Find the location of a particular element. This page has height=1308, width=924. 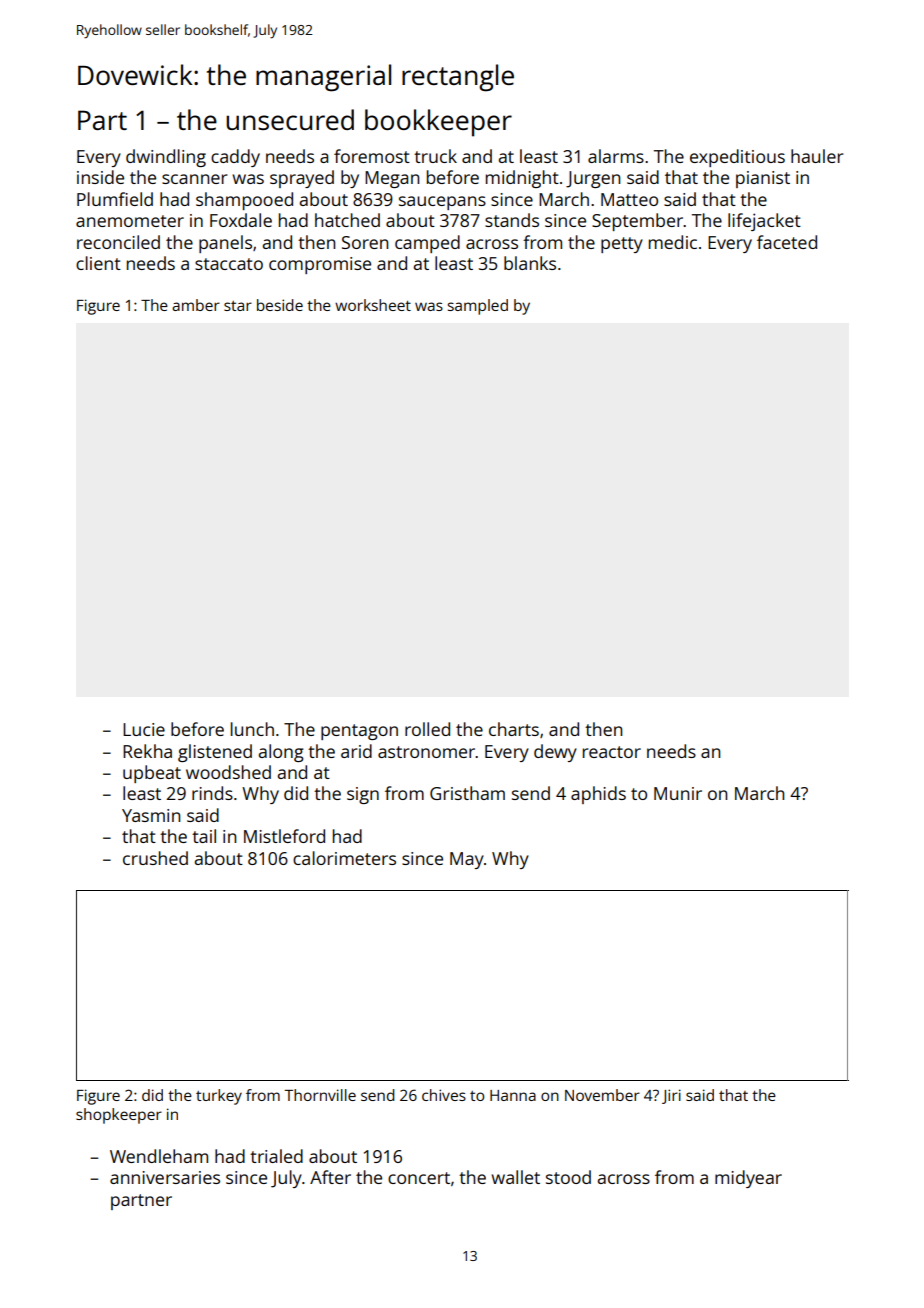

tail is located at coordinates (204, 836).
